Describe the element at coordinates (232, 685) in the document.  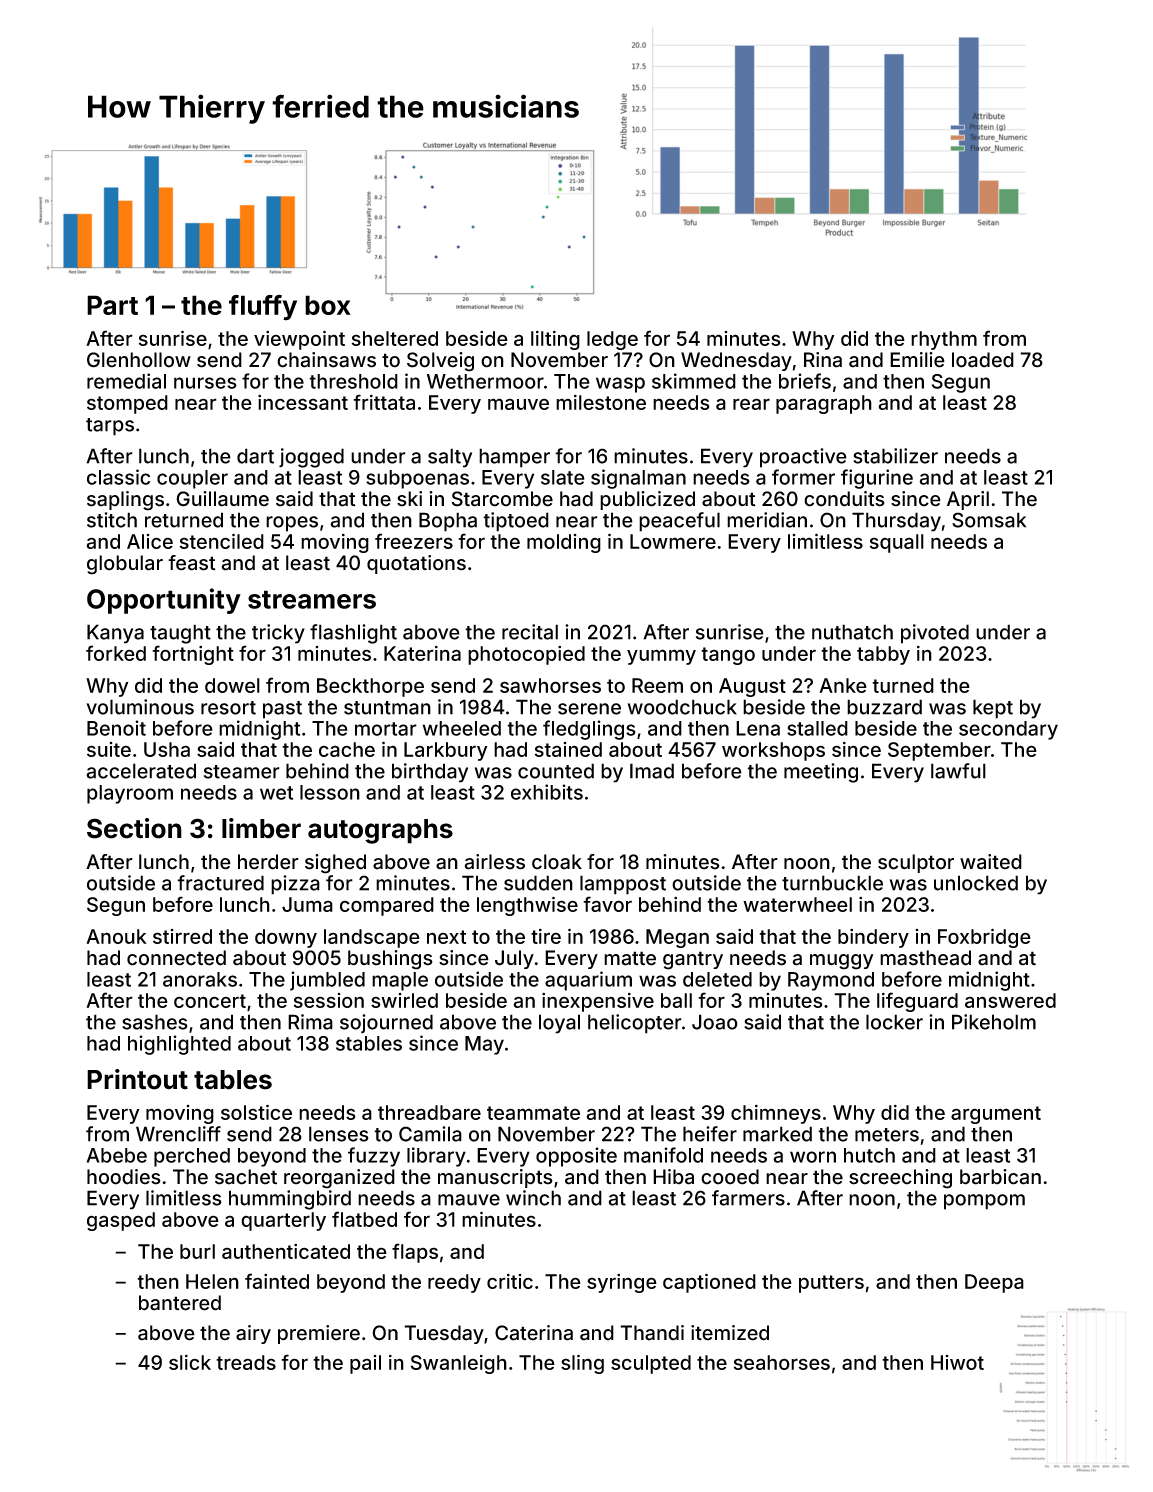
I see `dowel` at that location.
